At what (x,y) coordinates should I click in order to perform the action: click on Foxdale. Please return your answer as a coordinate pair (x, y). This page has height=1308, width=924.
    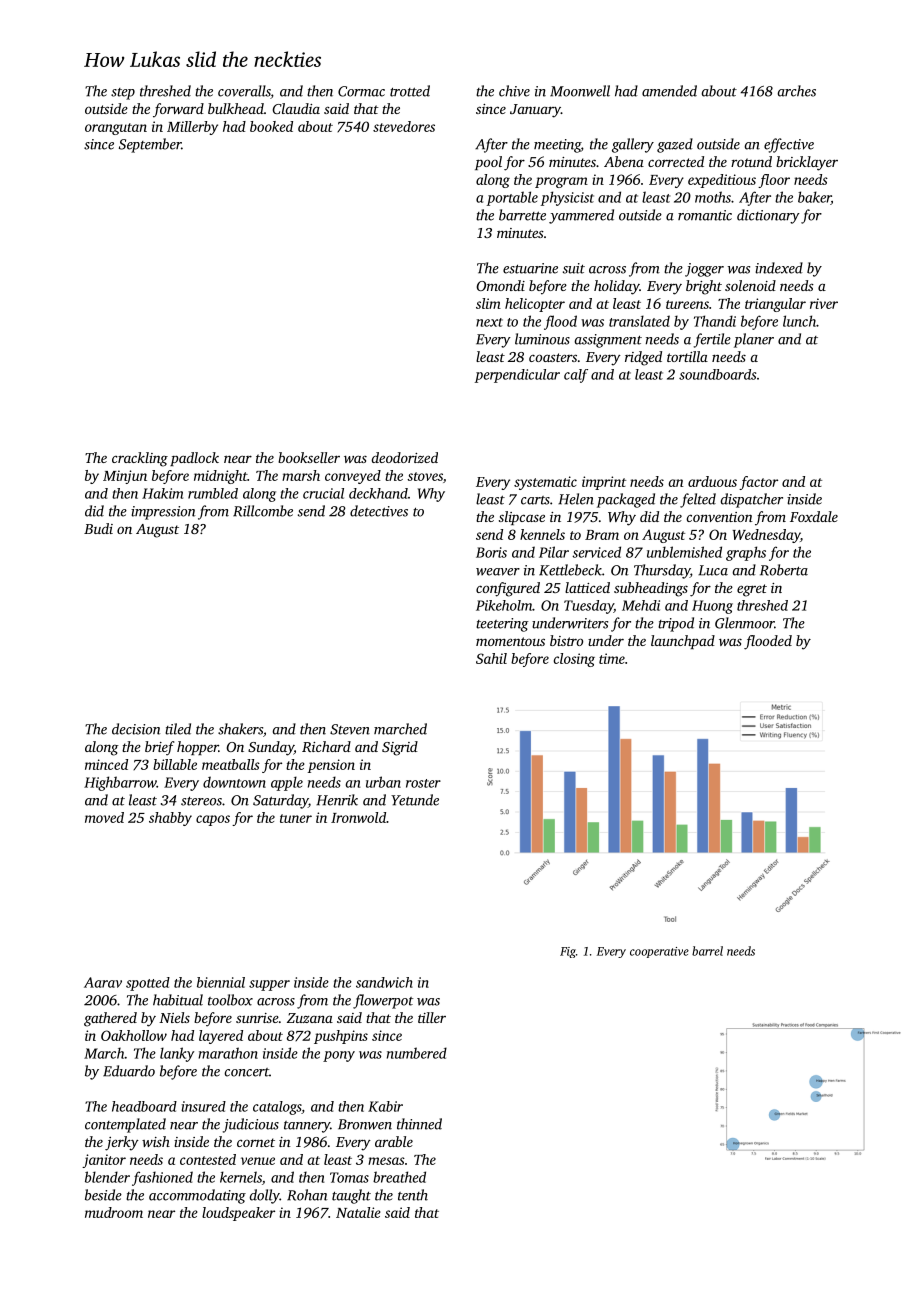
    Looking at the image, I should click on (814, 516).
